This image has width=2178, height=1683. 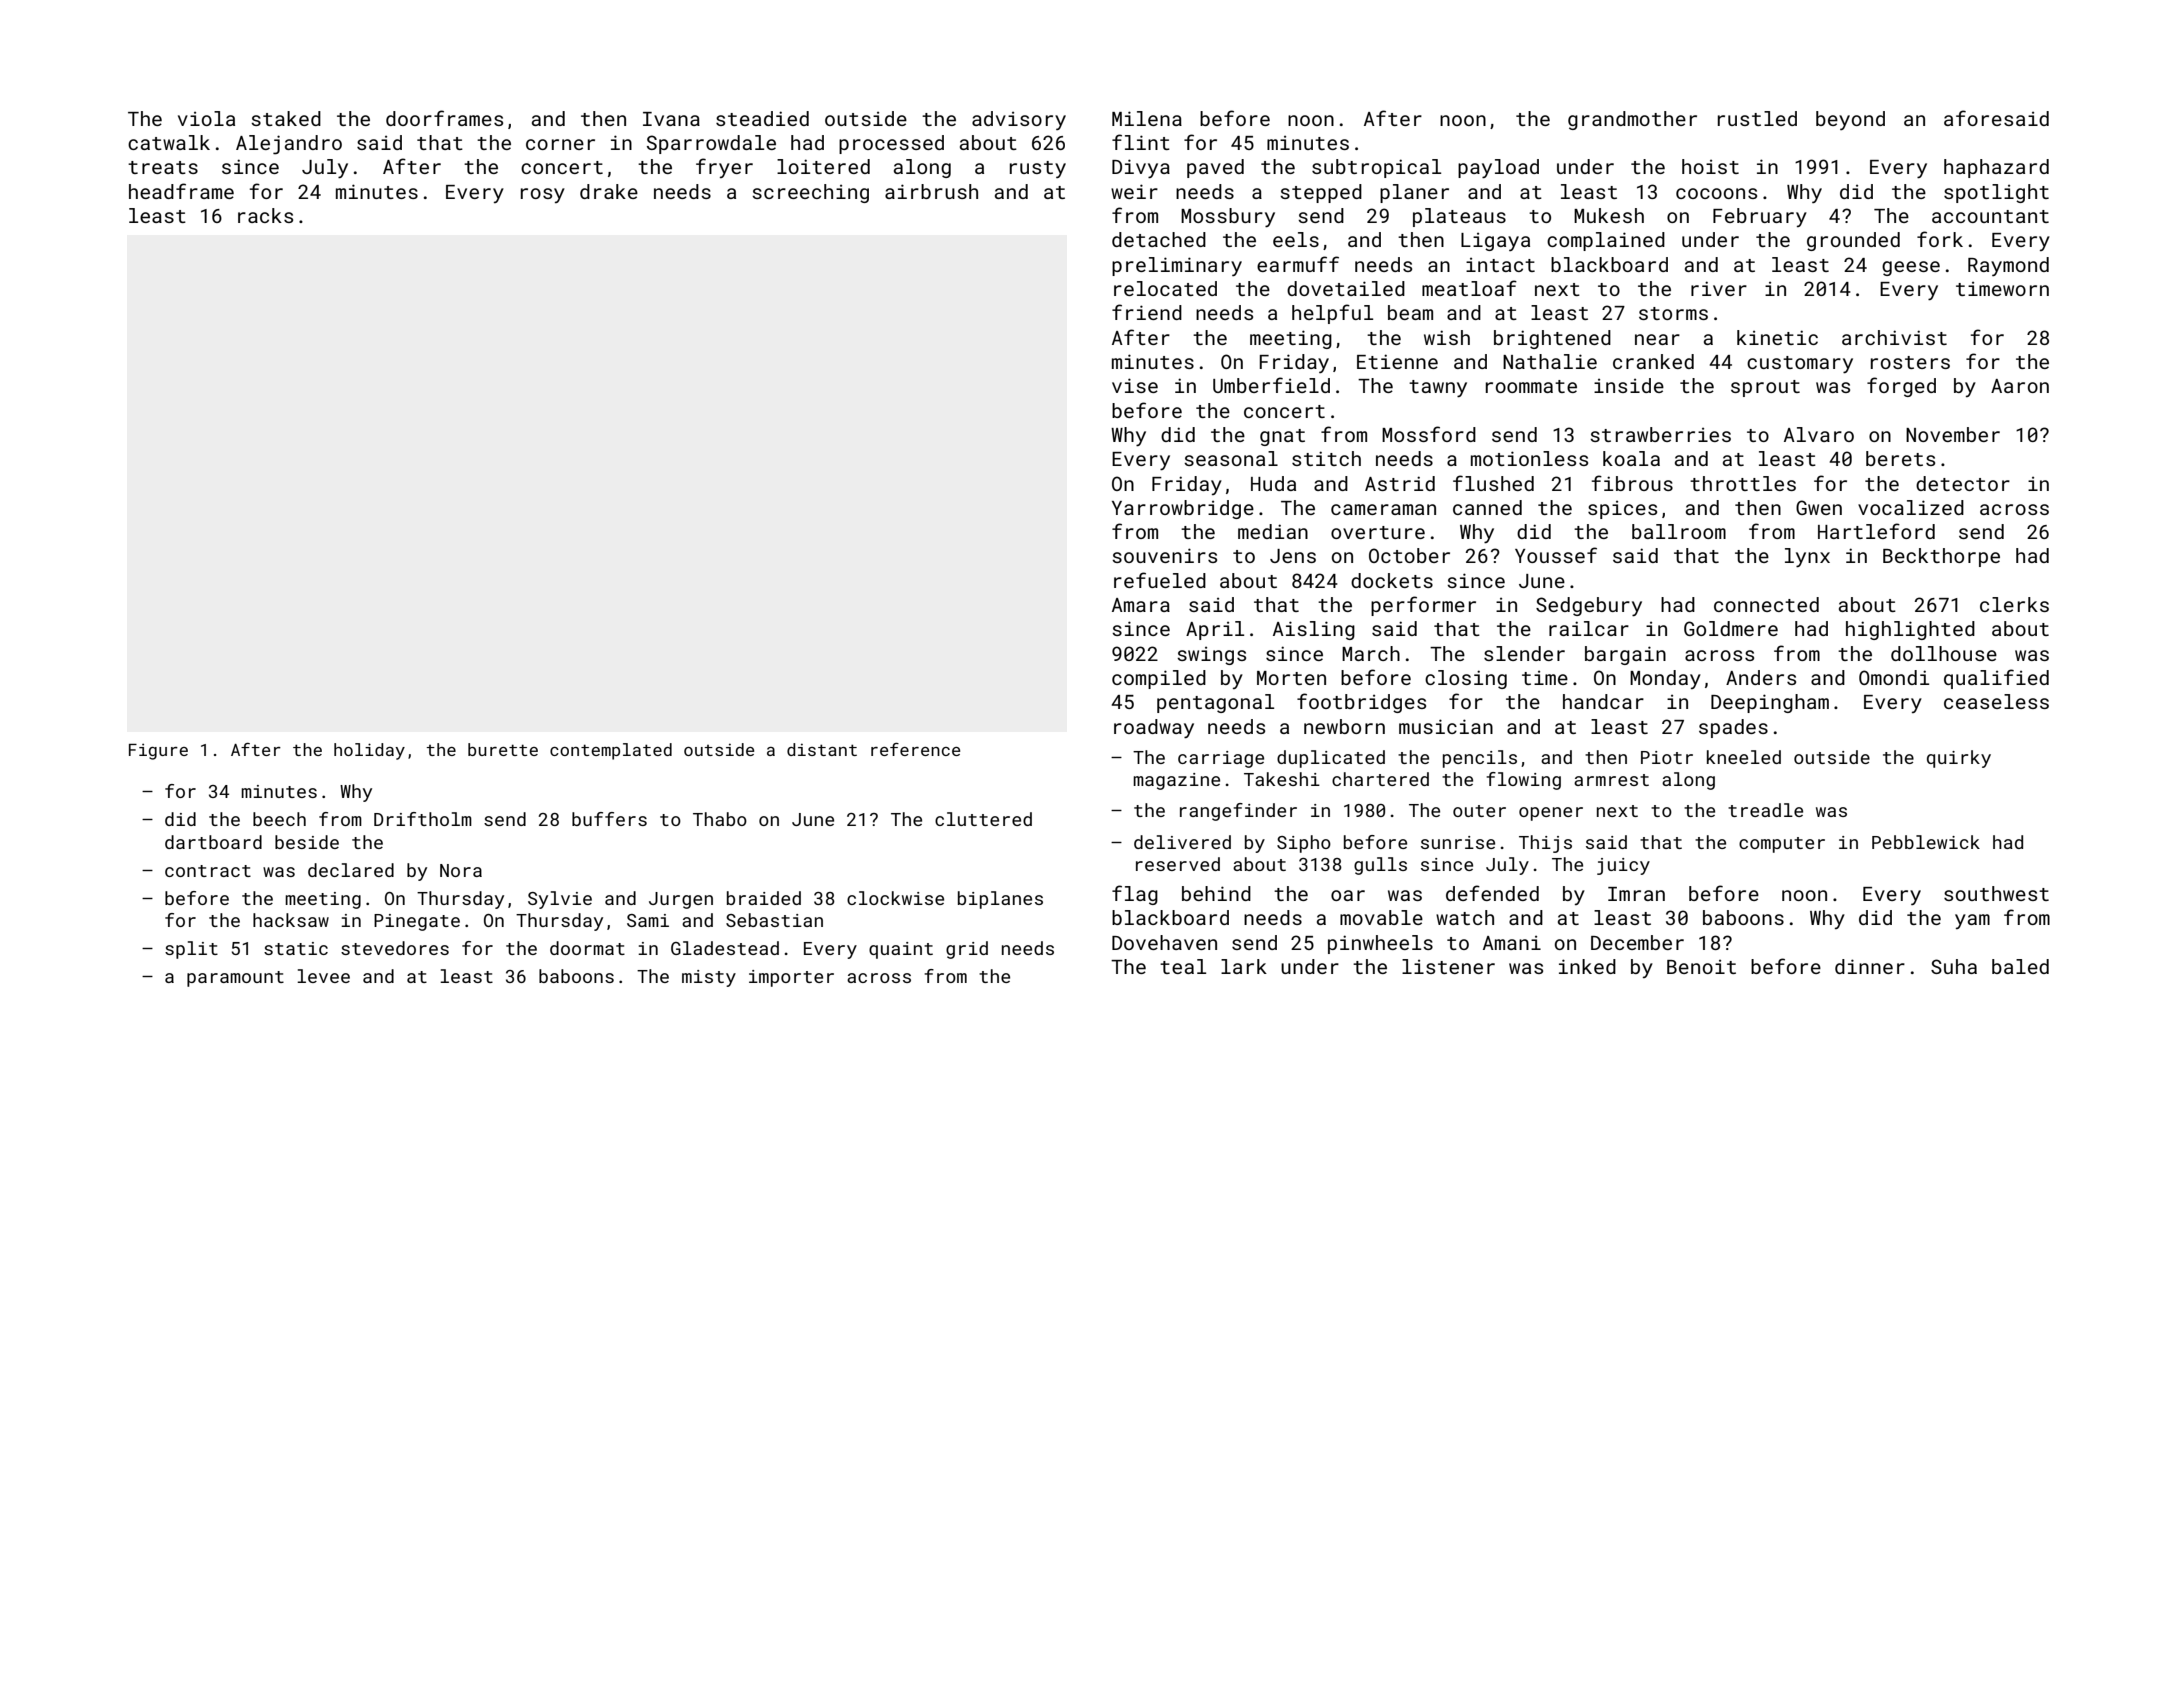 I want to click on Yarrowbridge, so click(x=1183, y=509).
